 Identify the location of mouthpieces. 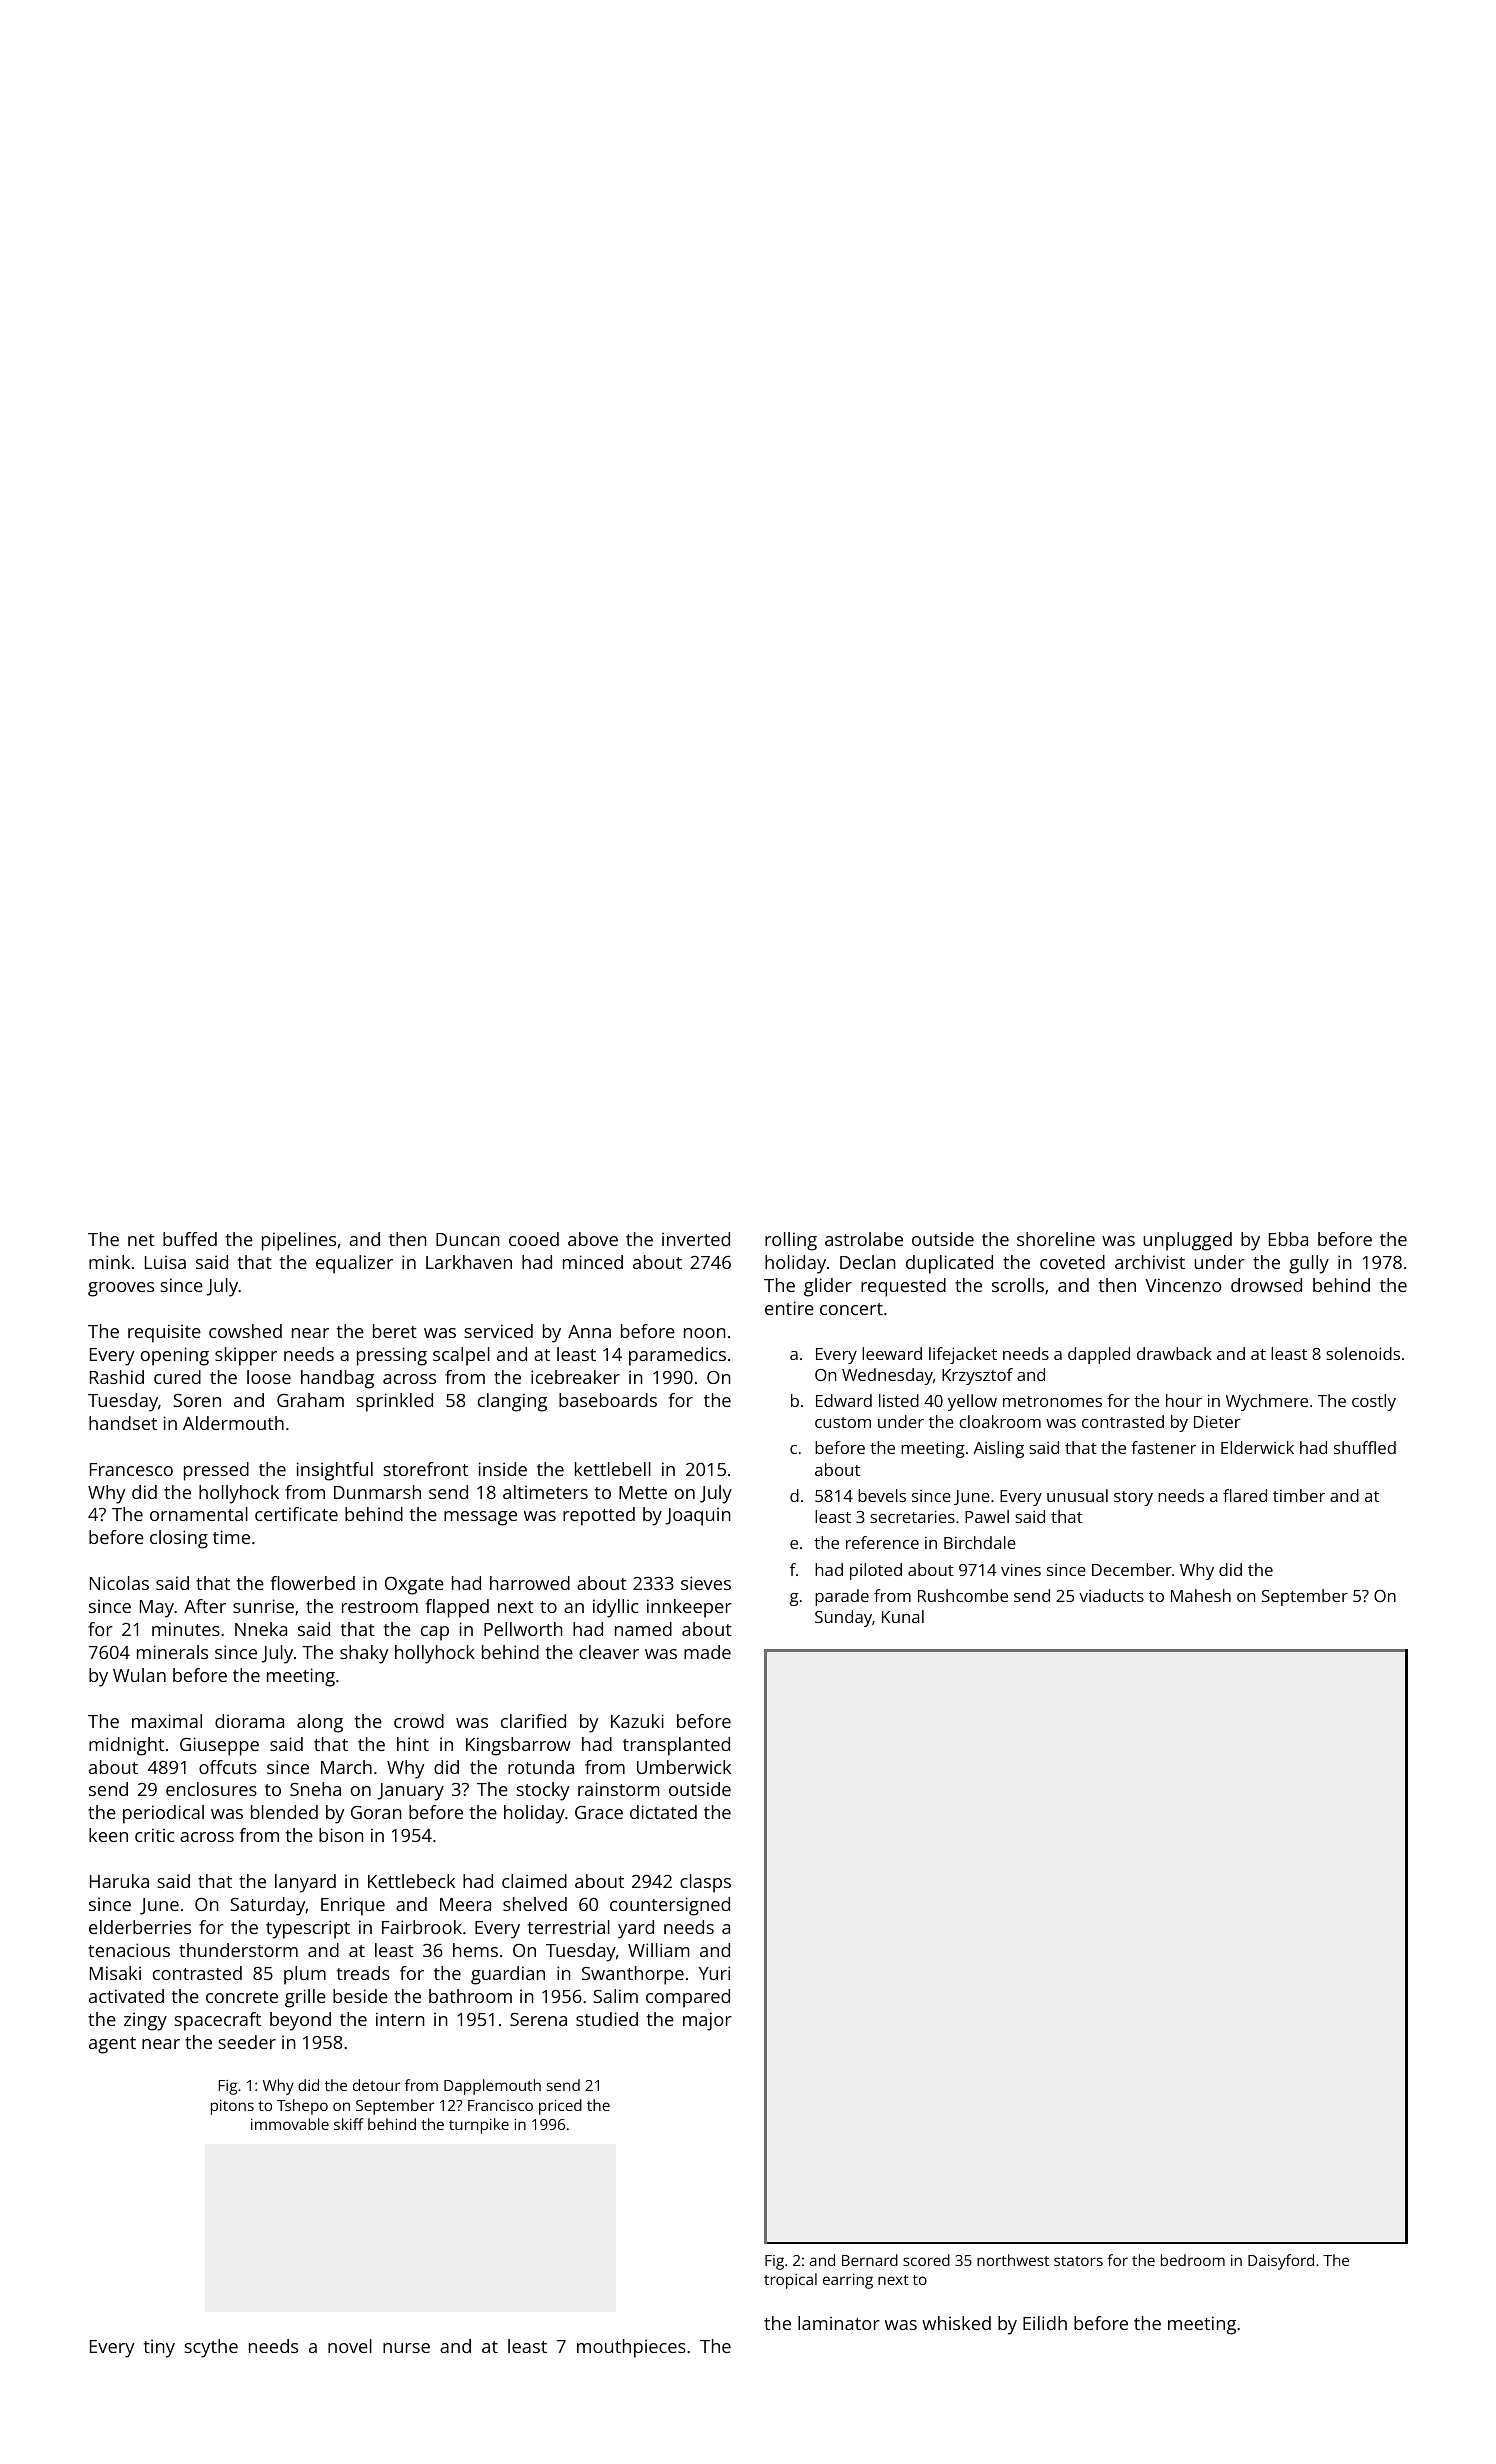
(631, 2348).
